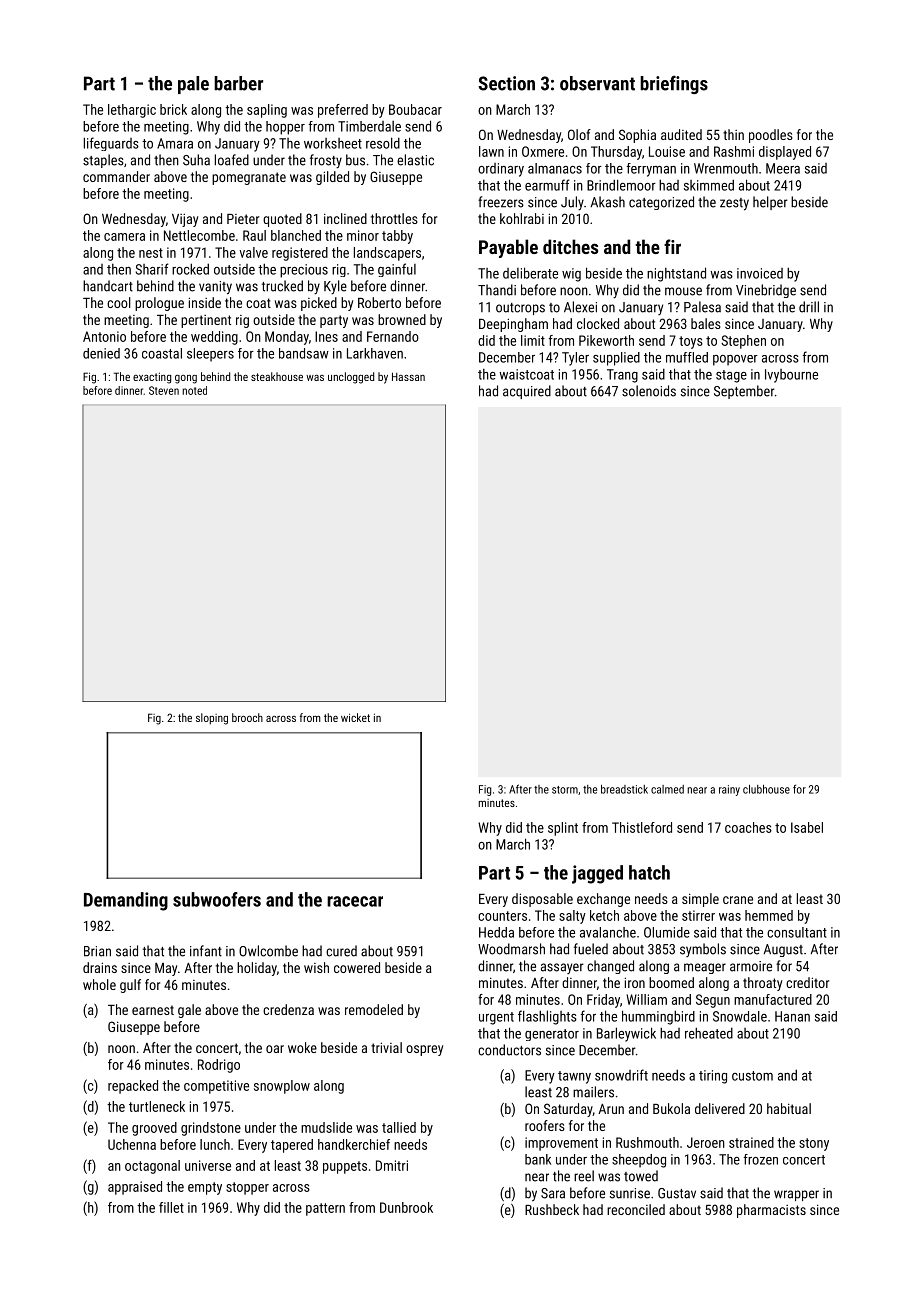  Describe the element at coordinates (212, 719) in the image. I see `sloping` at that location.
